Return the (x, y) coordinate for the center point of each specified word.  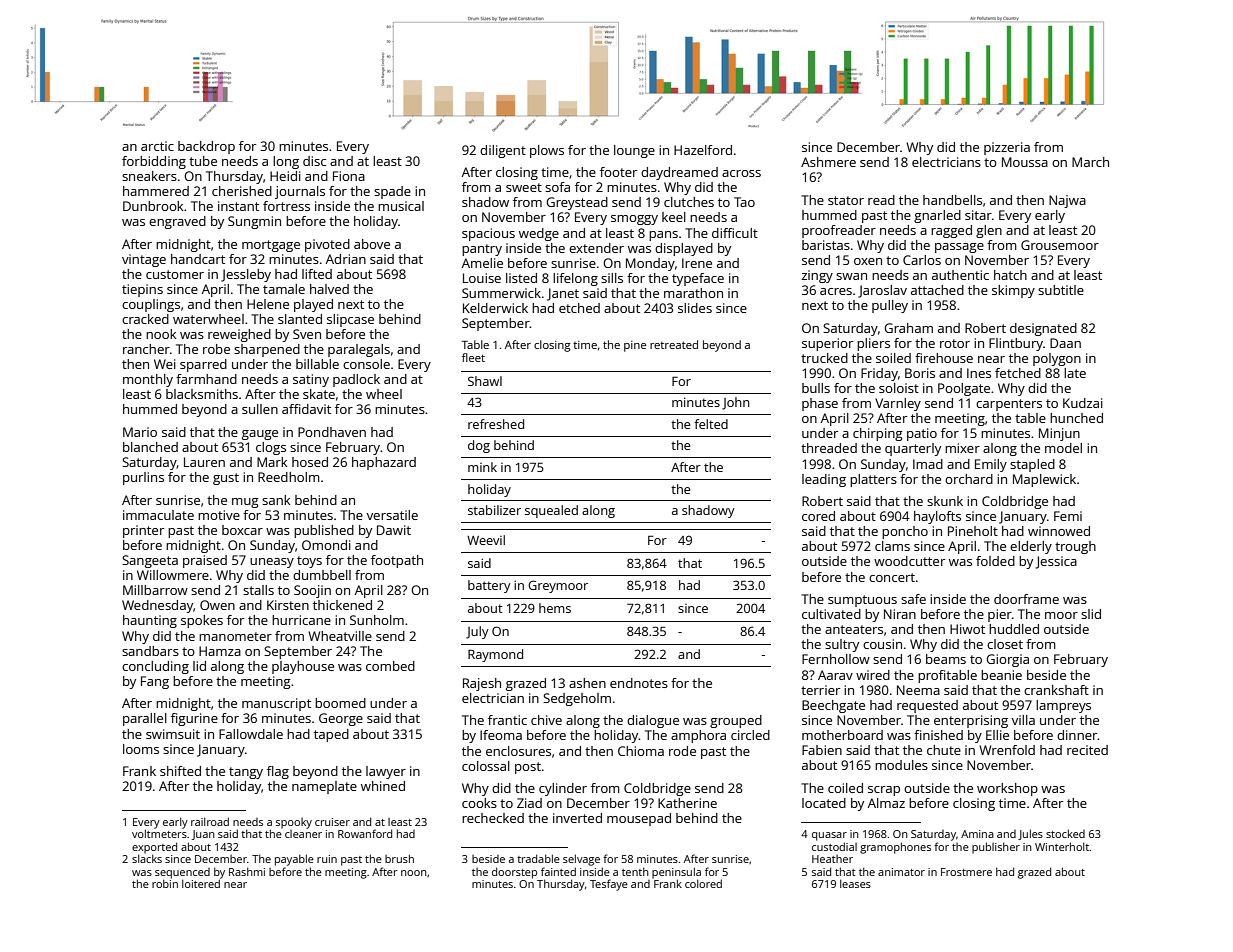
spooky (294, 823)
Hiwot (967, 629)
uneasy (272, 563)
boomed (340, 703)
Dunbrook (153, 206)
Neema (918, 690)
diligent (503, 151)
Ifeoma (501, 735)
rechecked (493, 818)
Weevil (486, 540)
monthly (148, 380)
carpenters (1009, 405)
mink (482, 467)
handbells (952, 200)
